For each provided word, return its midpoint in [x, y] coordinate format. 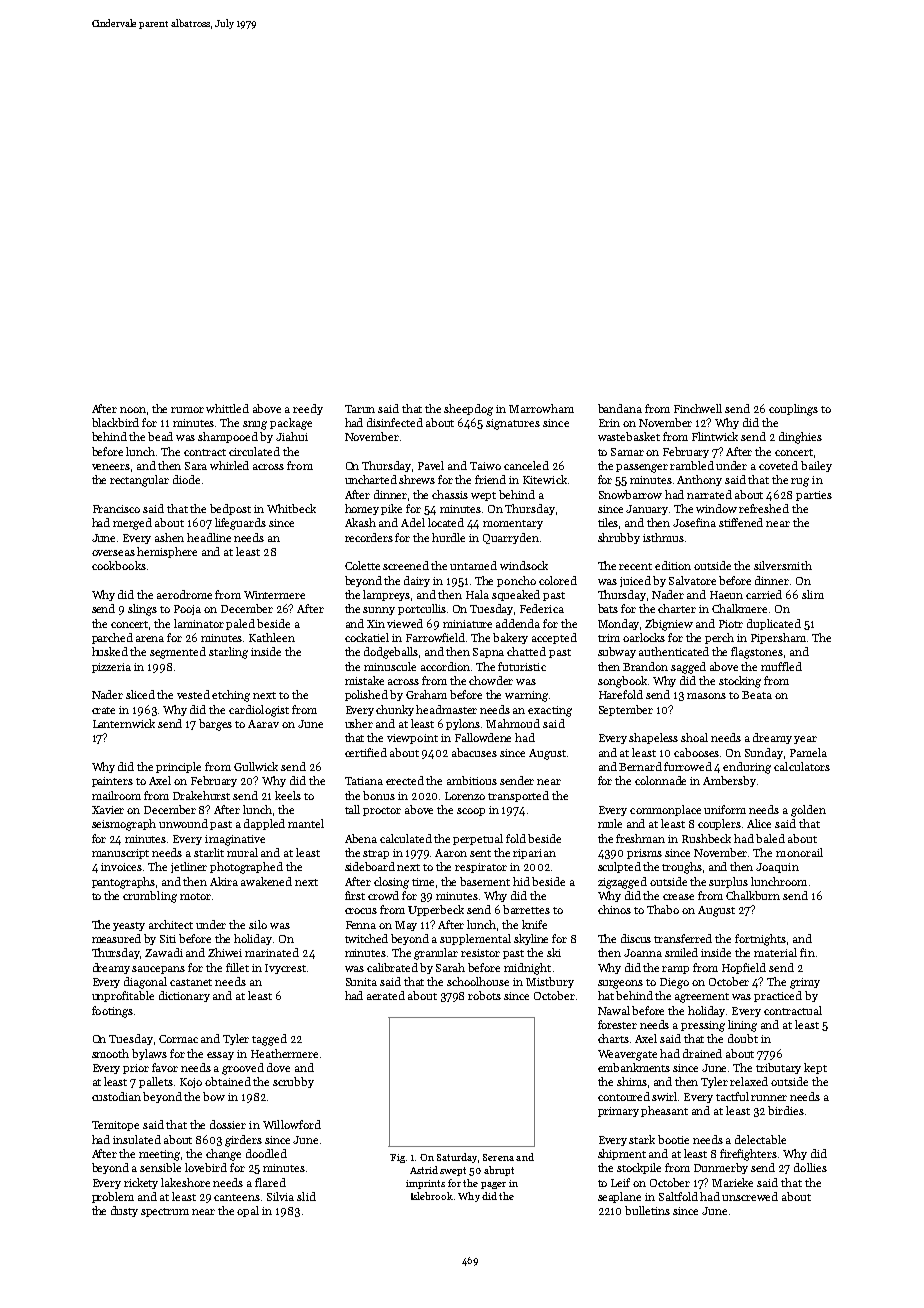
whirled [229, 465]
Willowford [292, 1124]
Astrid [424, 1170]
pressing [703, 1026]
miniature [467, 624]
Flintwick [715, 436]
